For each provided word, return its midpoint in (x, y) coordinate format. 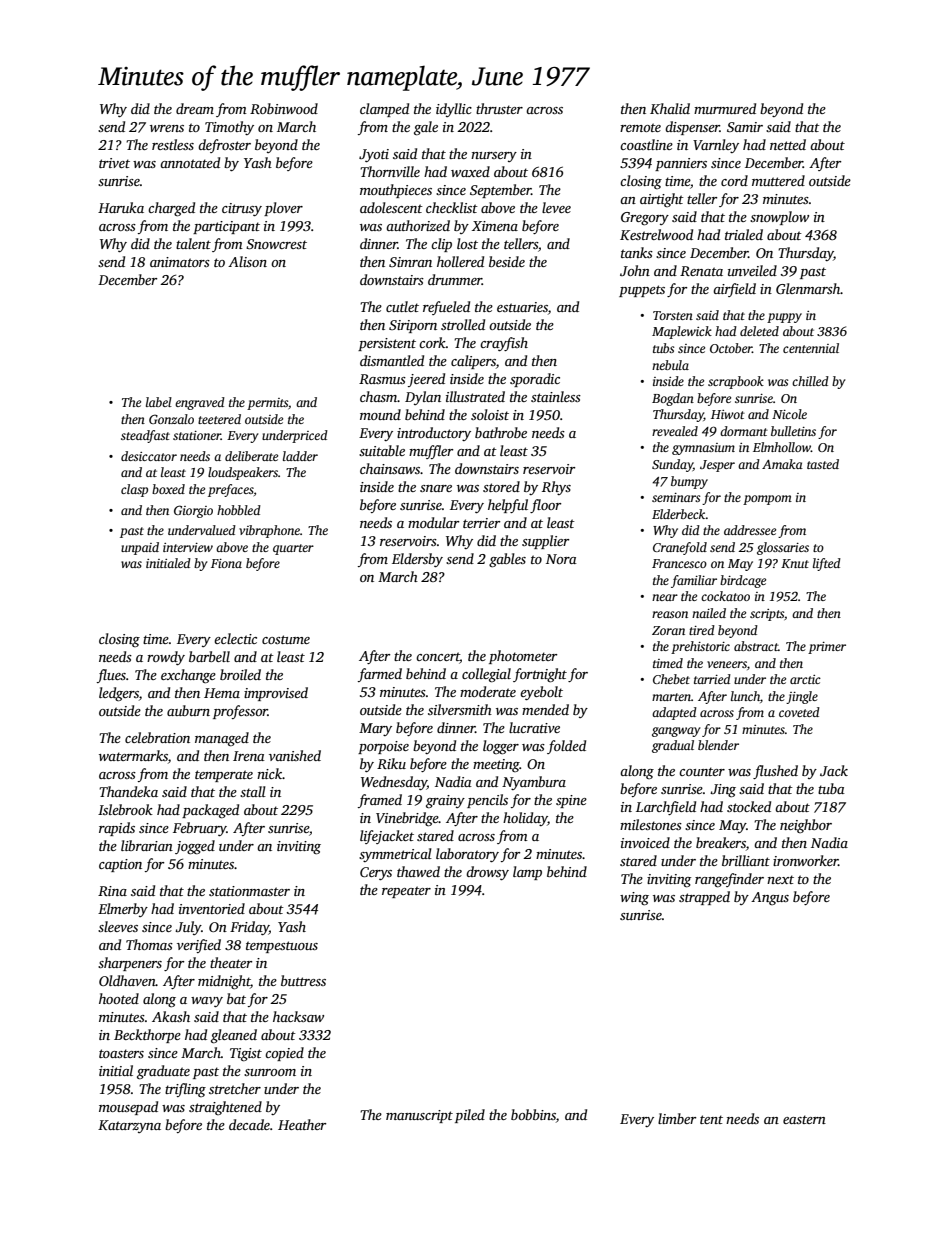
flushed (775, 772)
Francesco (679, 563)
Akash (171, 1016)
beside (507, 261)
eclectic (235, 638)
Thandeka (128, 791)
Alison (247, 261)
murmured (725, 108)
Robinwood (284, 108)
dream (195, 108)
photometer (523, 657)
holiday (525, 819)
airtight (662, 200)
